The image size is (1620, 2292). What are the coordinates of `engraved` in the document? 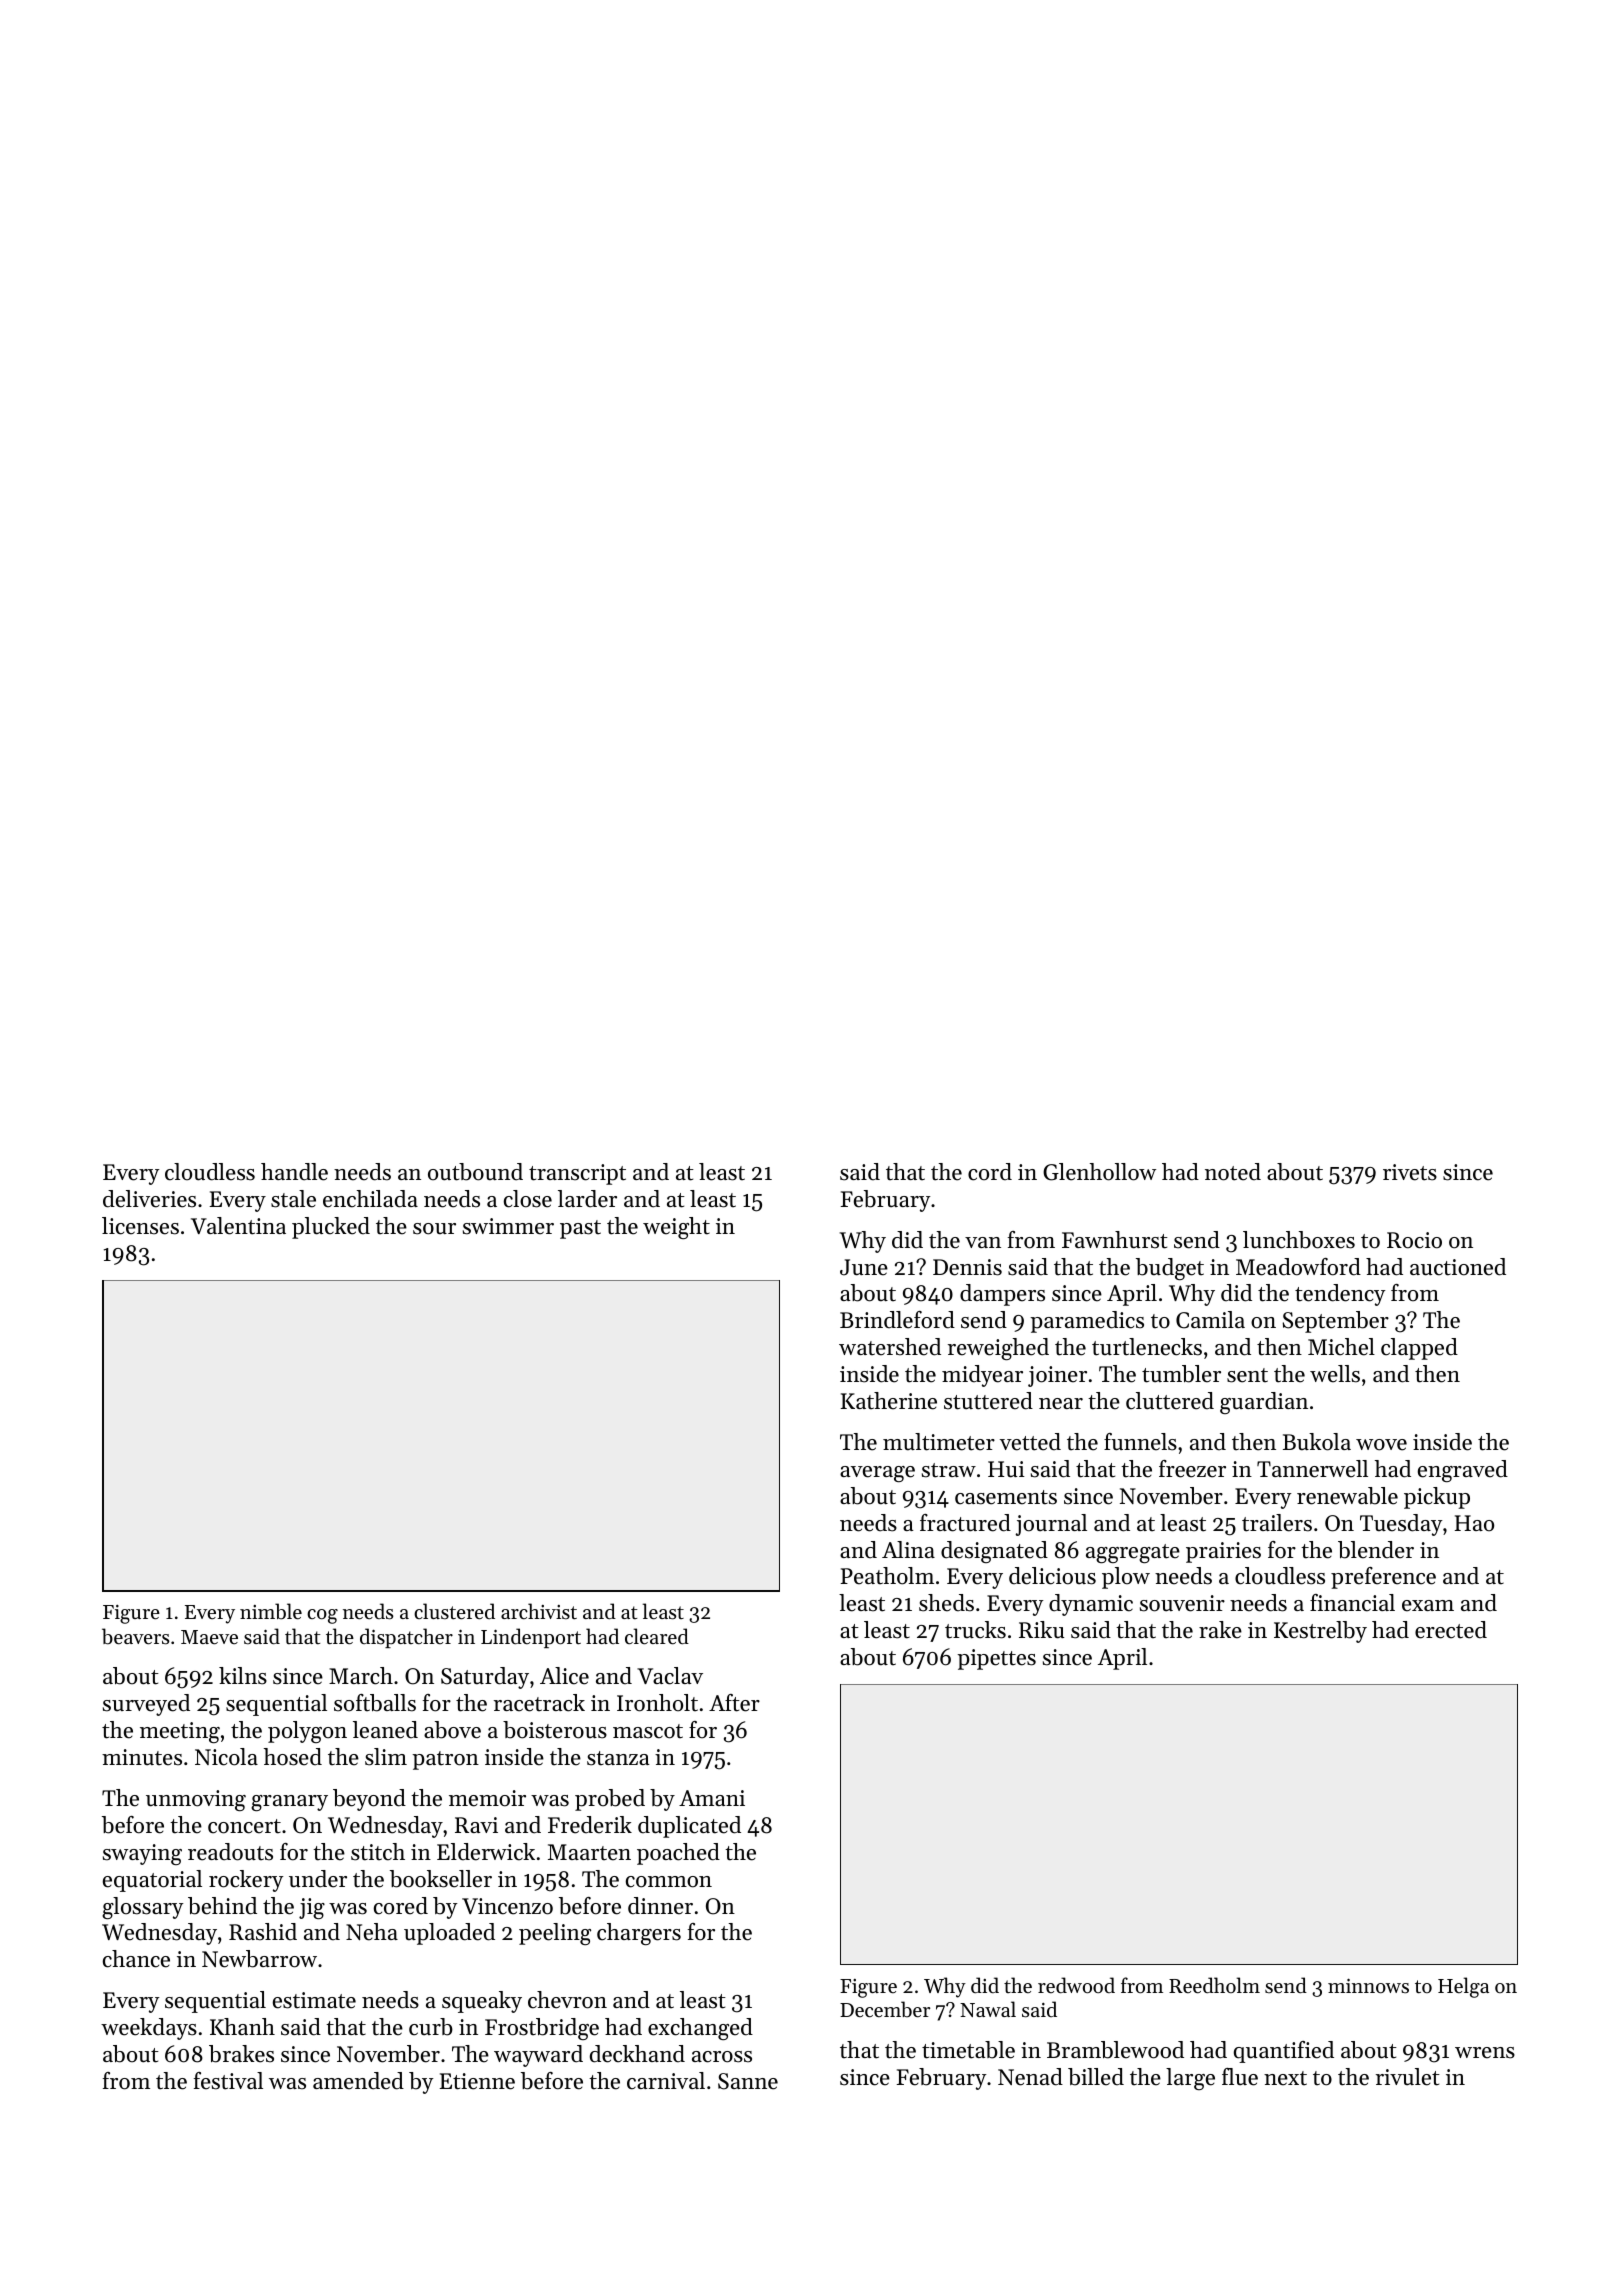 It's located at (1463, 1471).
